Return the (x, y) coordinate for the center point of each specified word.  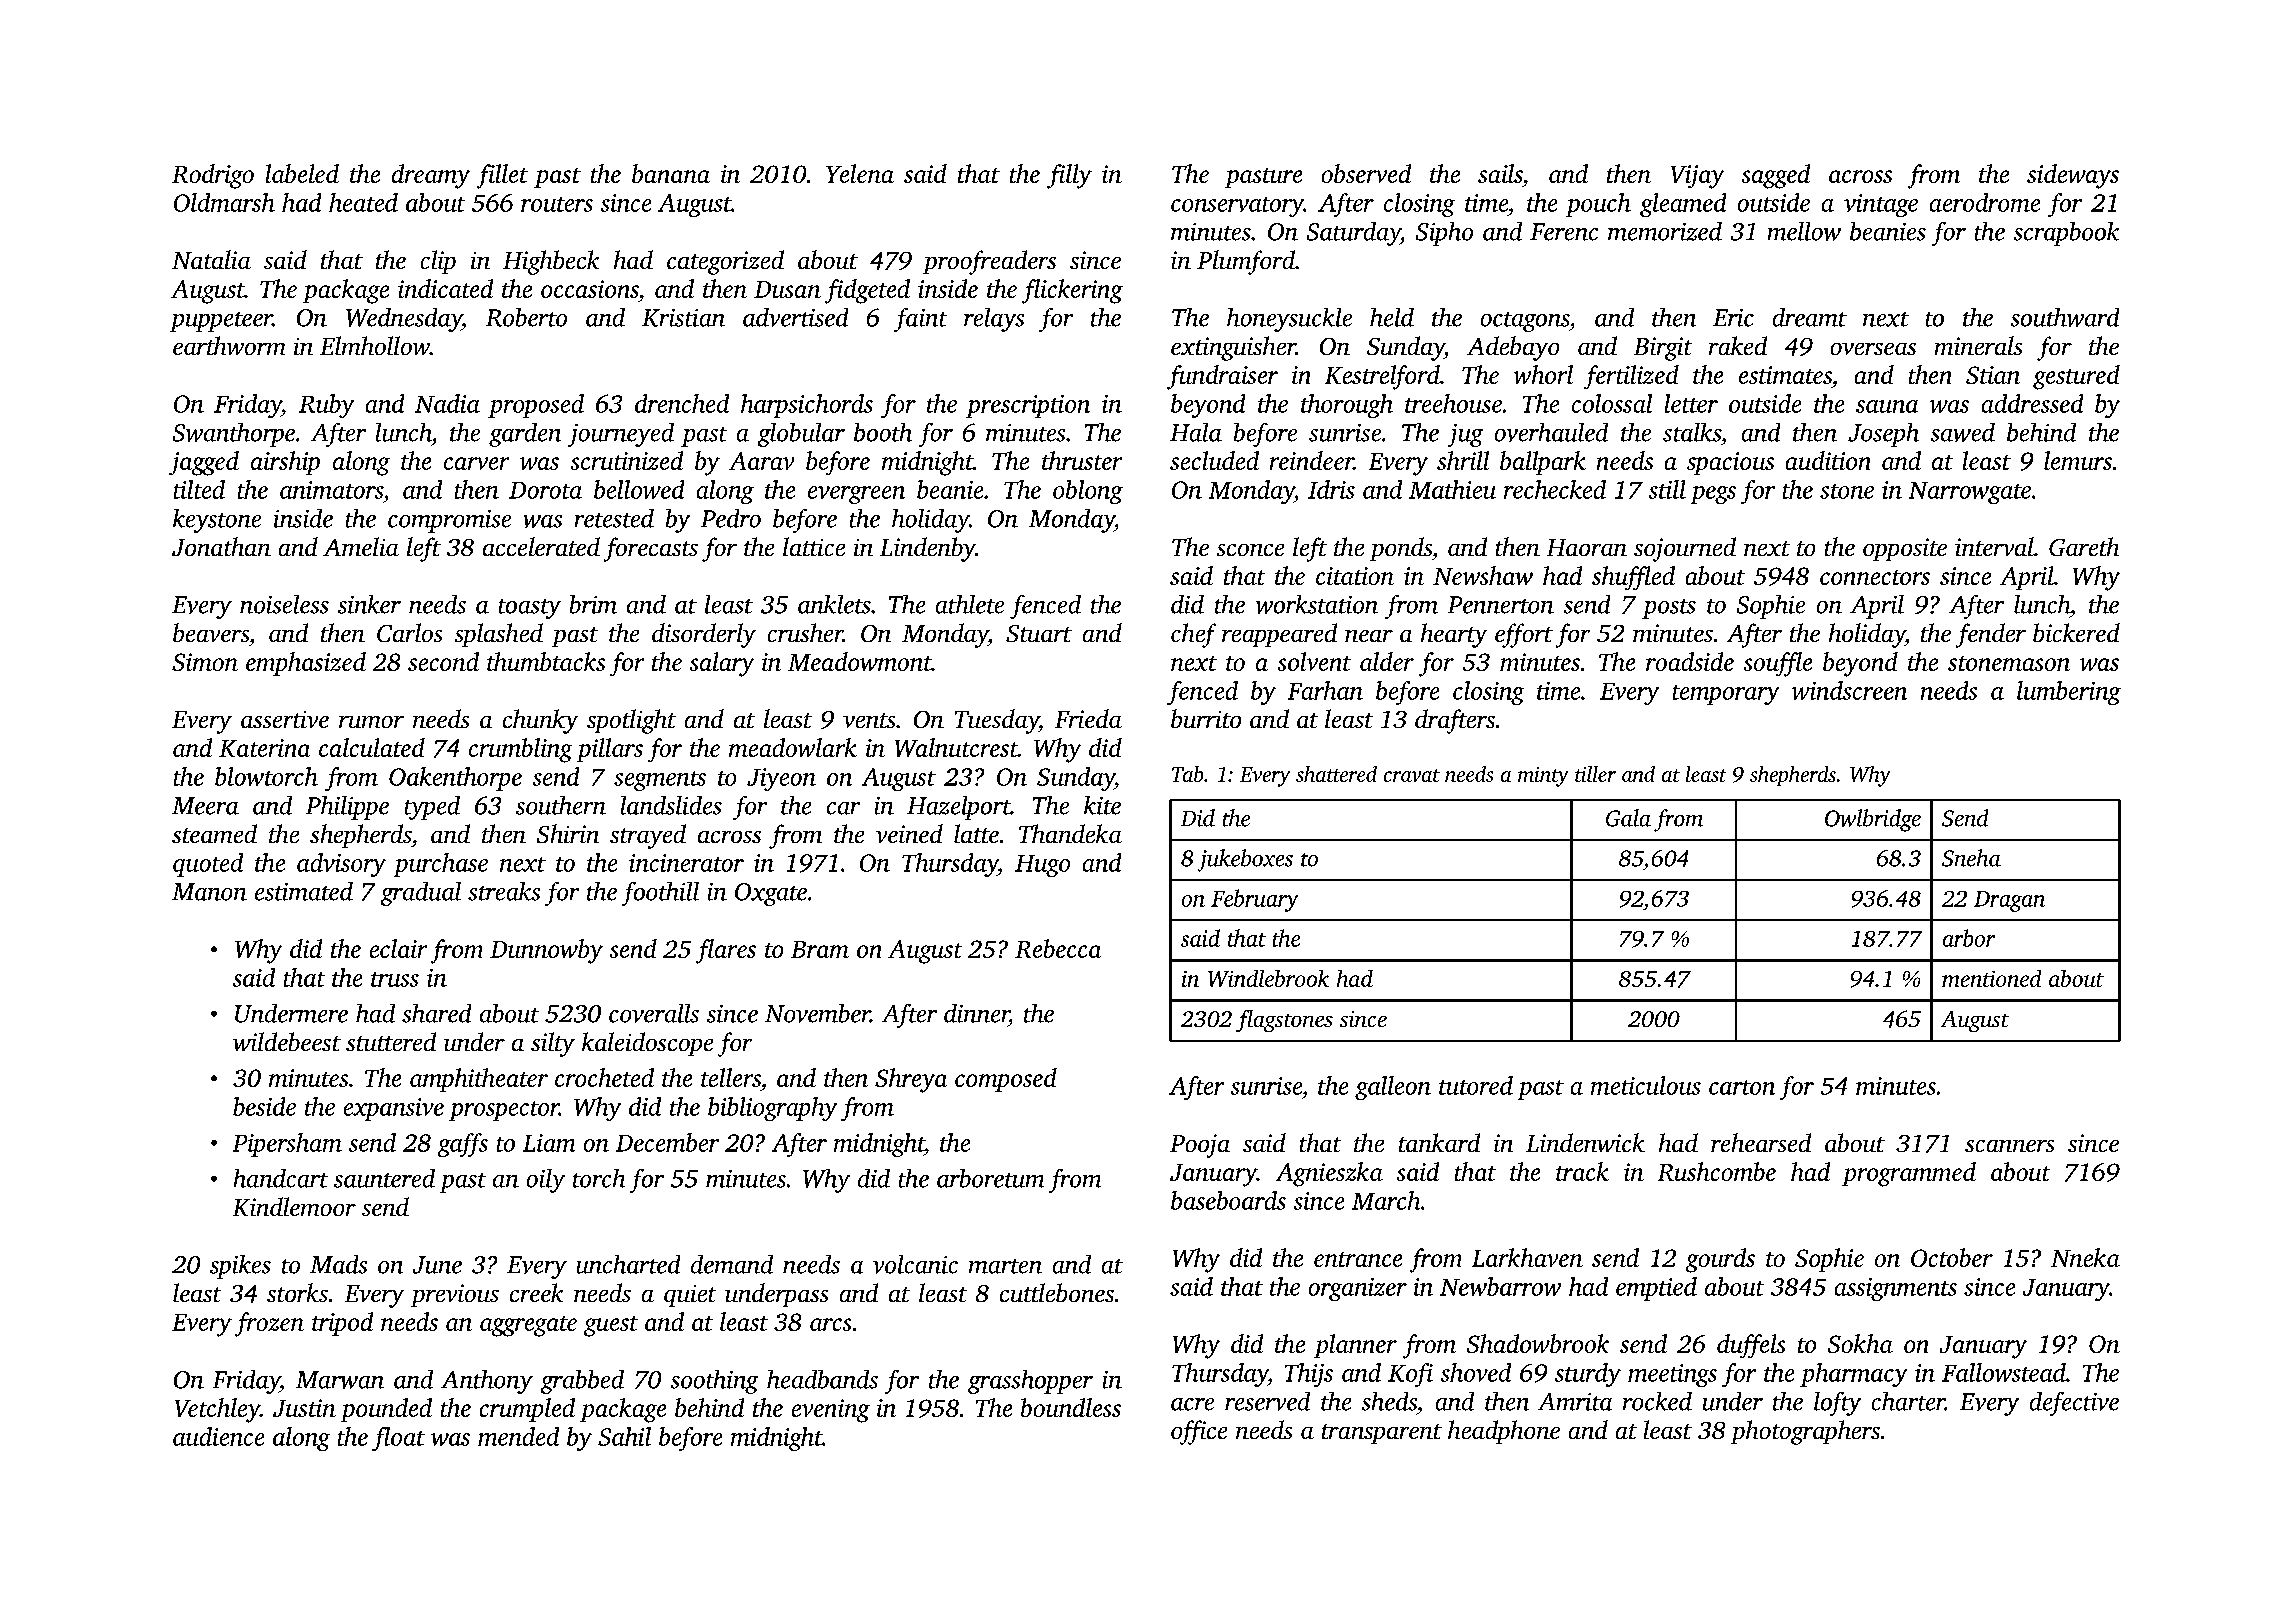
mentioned (1991, 978)
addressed (2032, 403)
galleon (1393, 1088)
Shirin (568, 833)
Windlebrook (1268, 978)
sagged (1776, 176)
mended (518, 1436)
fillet (502, 176)
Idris (1331, 489)
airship (285, 463)
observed (1366, 173)
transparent (1382, 1434)
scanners (2009, 1146)
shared (436, 1013)
